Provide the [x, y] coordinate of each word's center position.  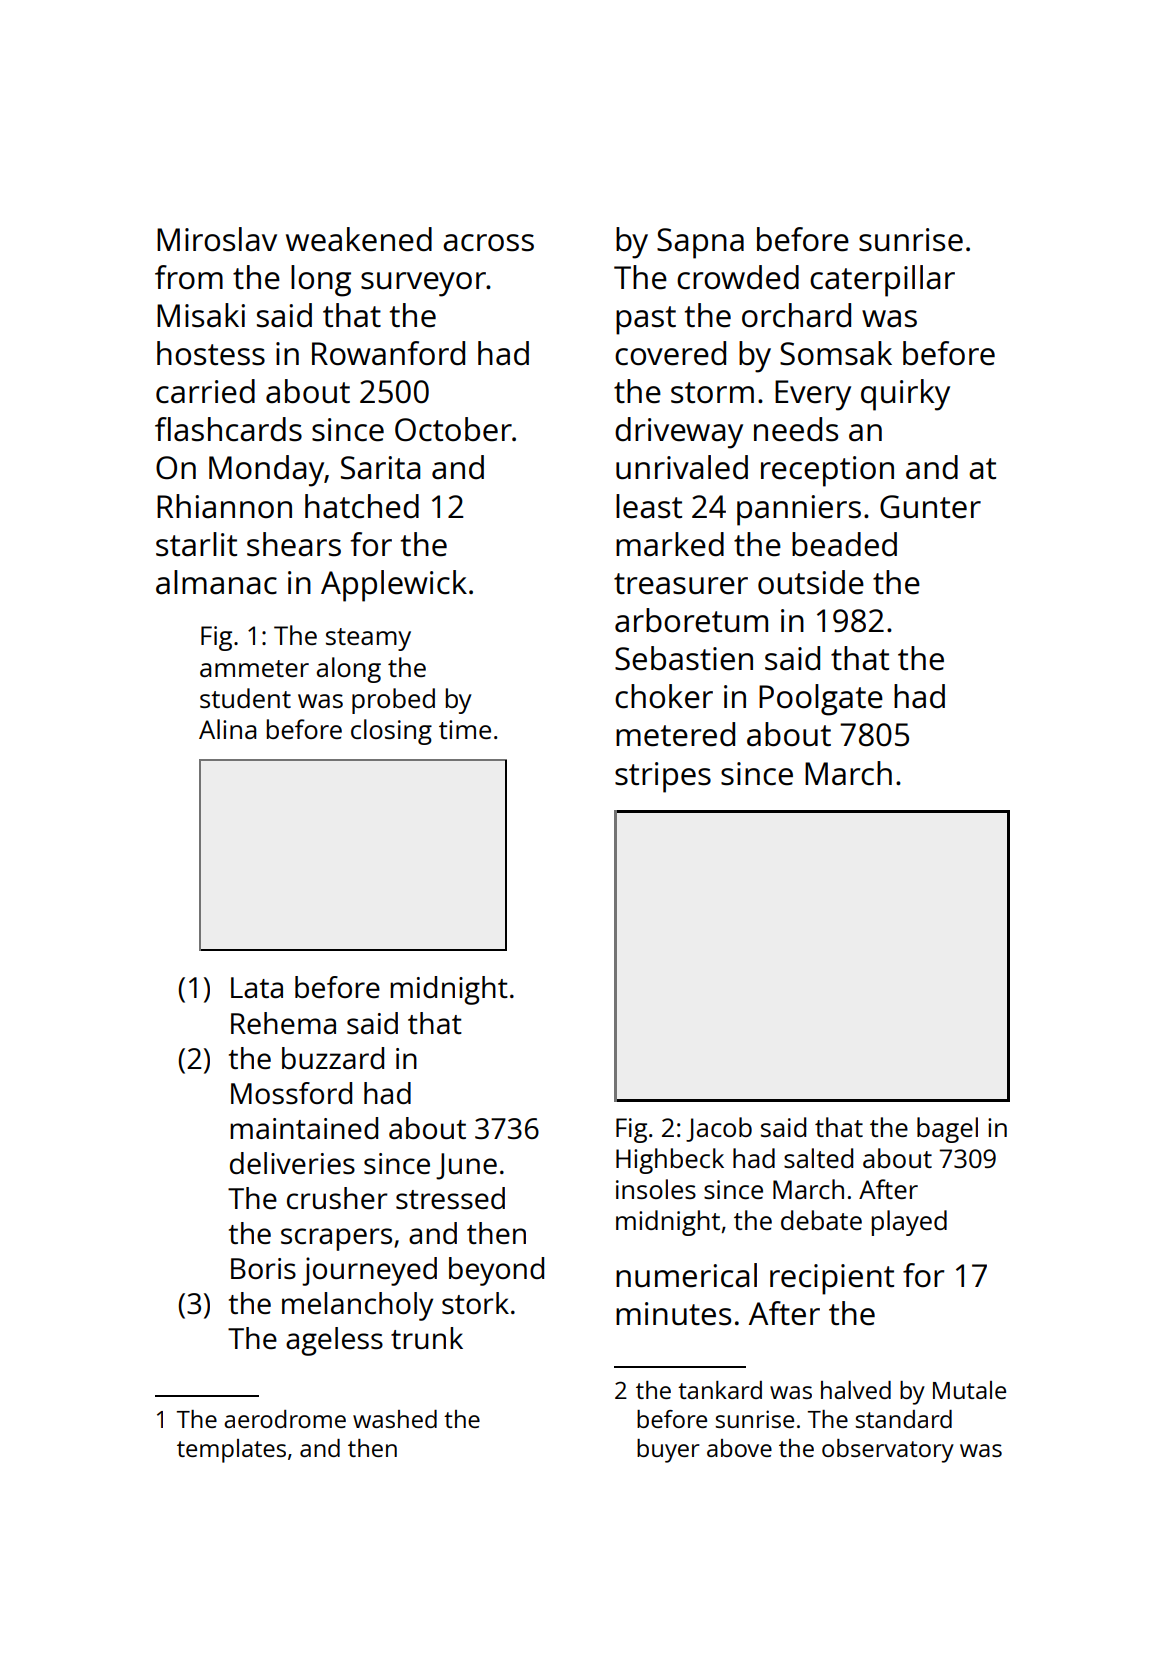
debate [821, 1220]
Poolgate [821, 700]
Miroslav [217, 239]
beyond [496, 1271]
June [466, 1166]
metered [675, 734]
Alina [227, 729]
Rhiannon [224, 506]
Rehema [283, 1023]
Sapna [700, 243]
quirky [905, 395]
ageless [334, 1341]
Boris [263, 1268]
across [488, 243]
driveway [679, 433]
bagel [947, 1130]
